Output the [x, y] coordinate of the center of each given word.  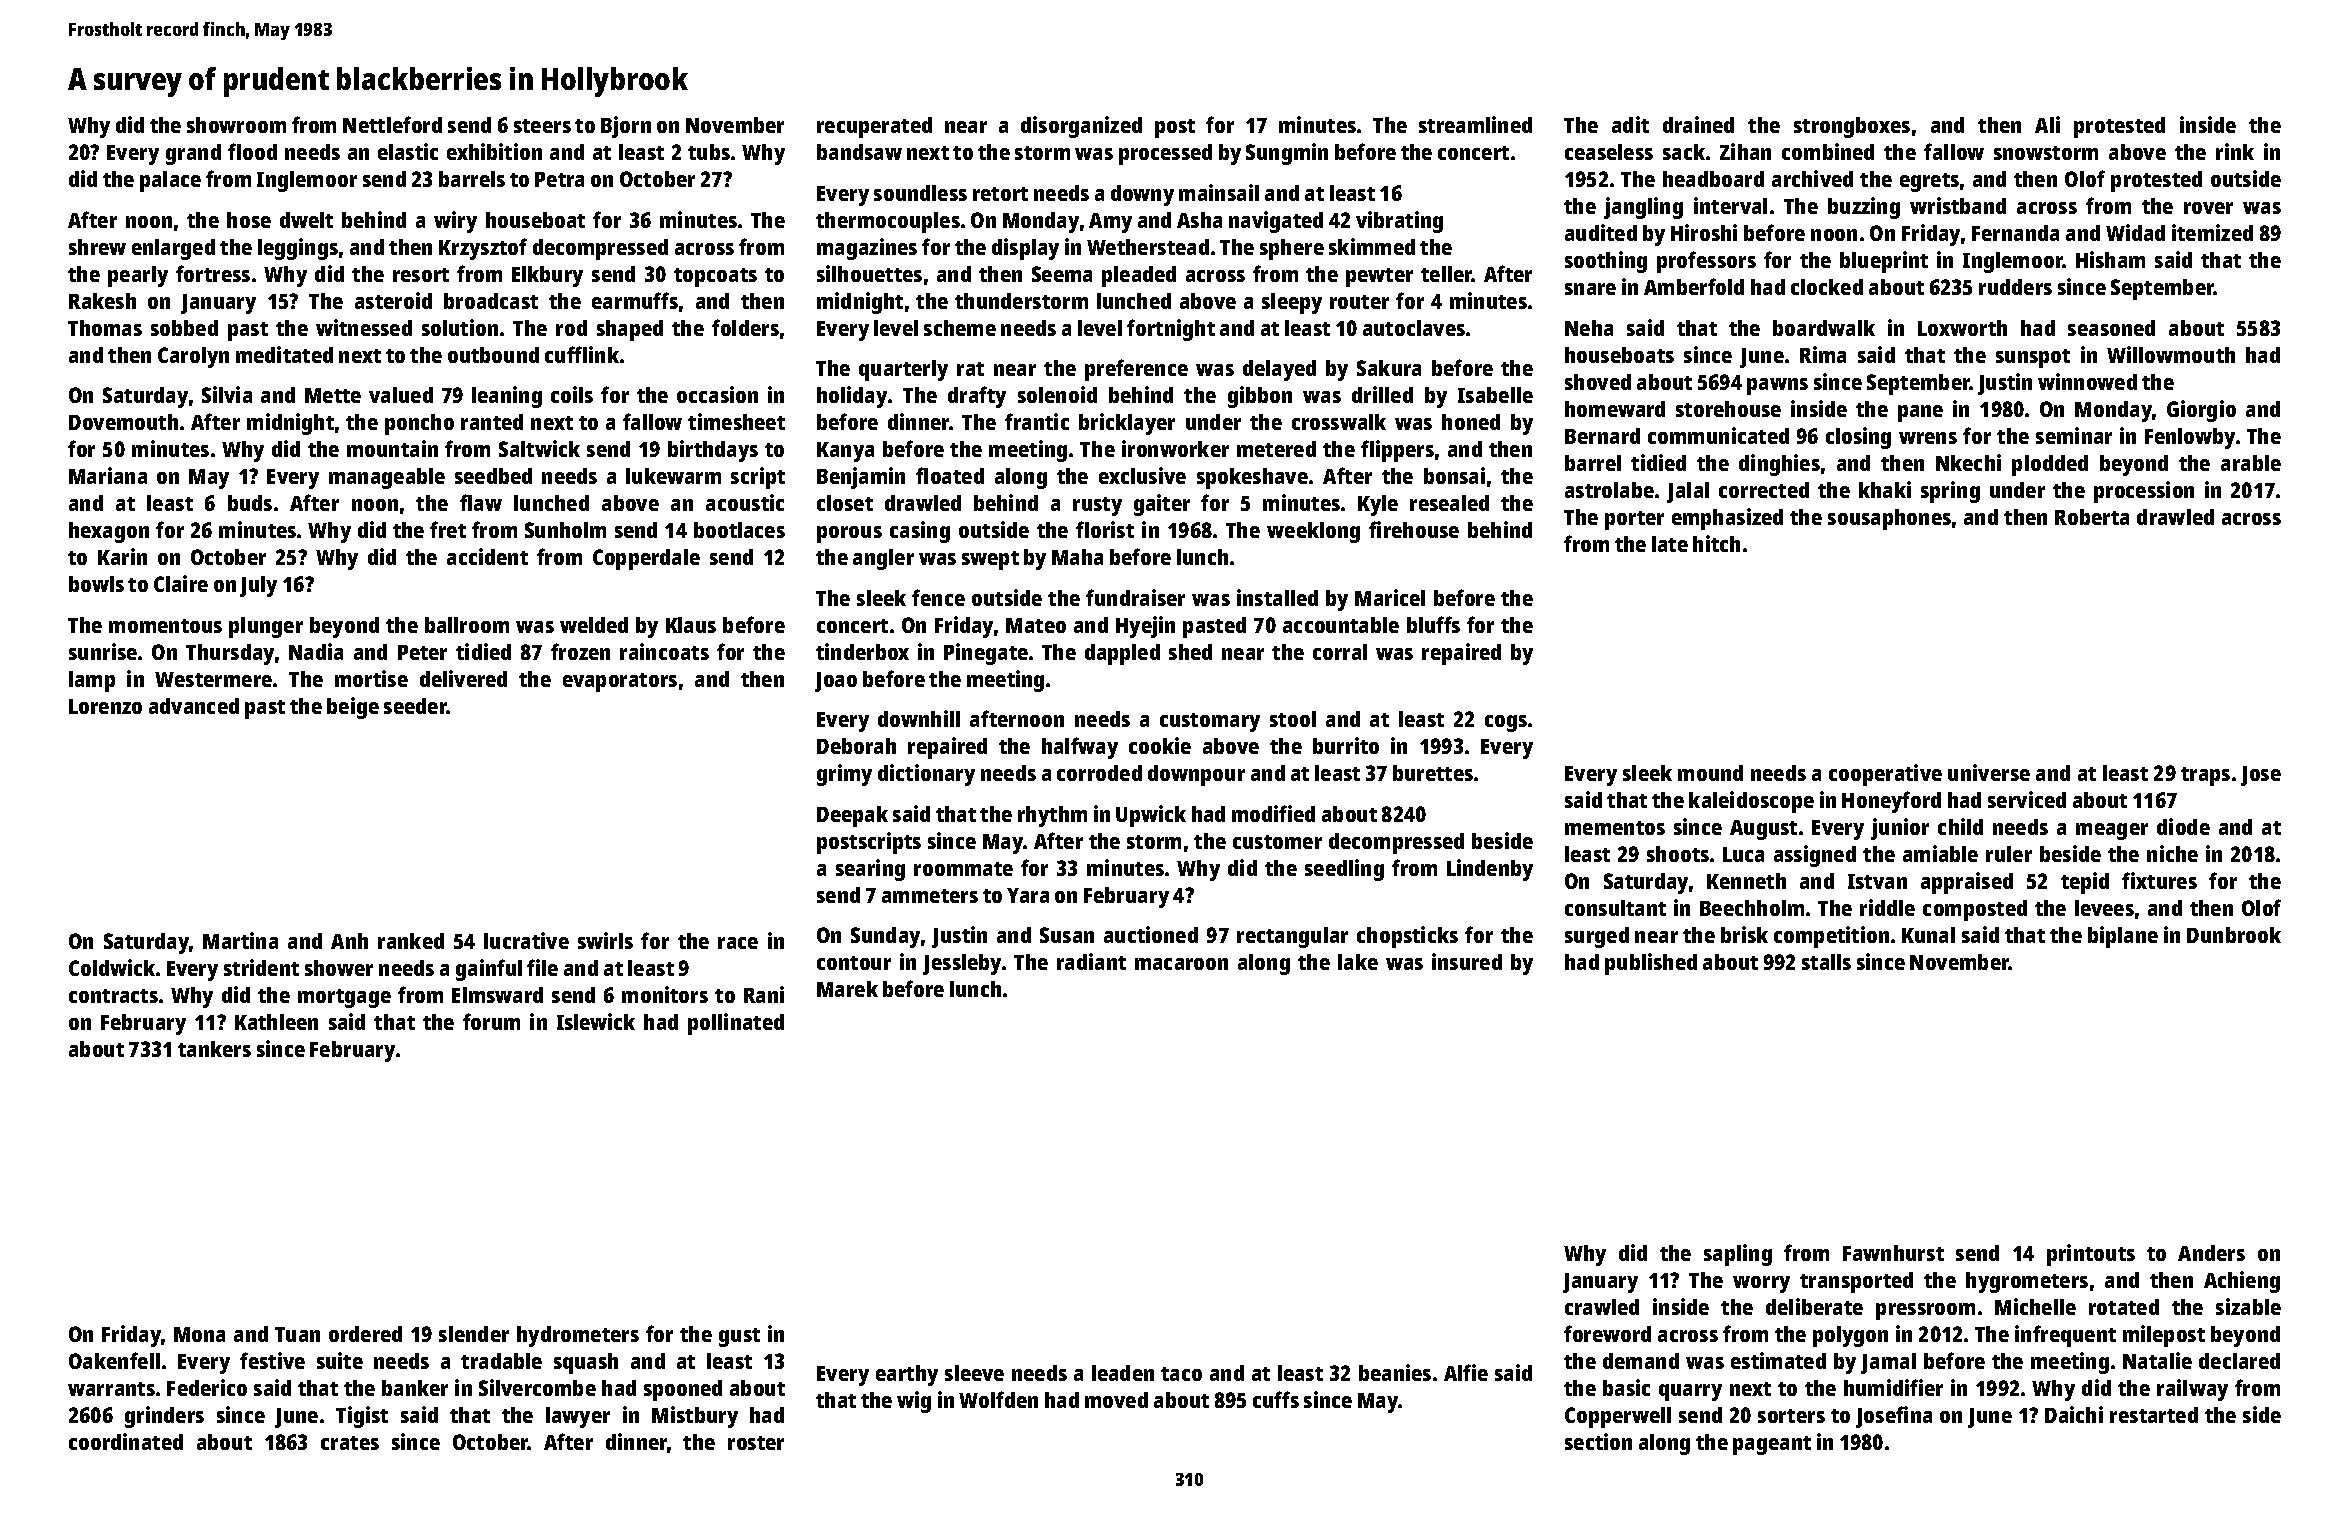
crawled [1602, 1307]
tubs [709, 152]
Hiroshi [1704, 232]
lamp [92, 681]
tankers [214, 1049]
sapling [1738, 1255]
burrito [1346, 745]
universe [1989, 772]
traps [2205, 776]
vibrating [1399, 222]
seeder [415, 706]
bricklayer [1127, 424]
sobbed [184, 328]
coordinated [126, 1441]
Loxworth [1962, 328]
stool [1293, 719]
